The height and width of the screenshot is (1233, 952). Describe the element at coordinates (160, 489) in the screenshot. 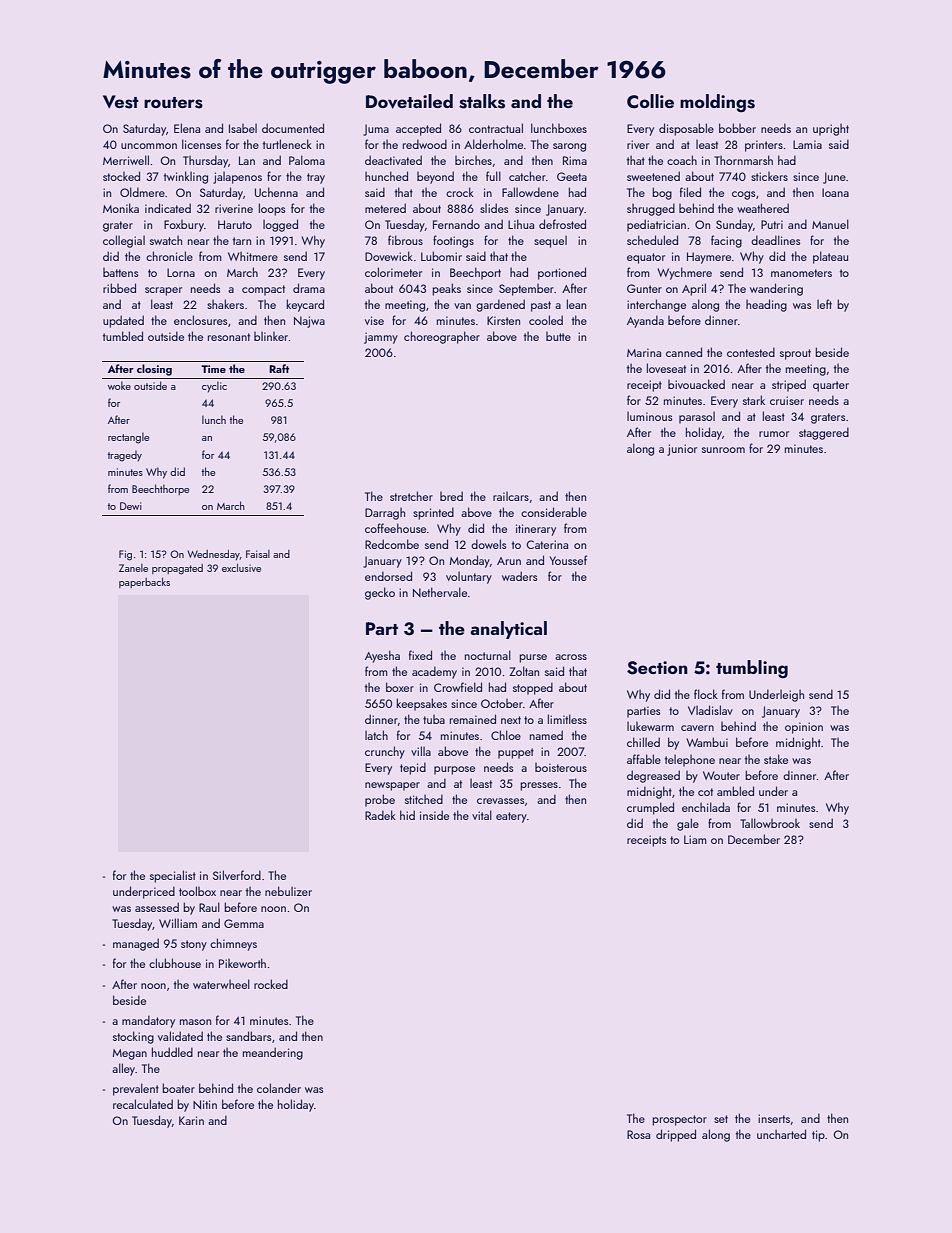

I see `Beechthorpe` at that location.
